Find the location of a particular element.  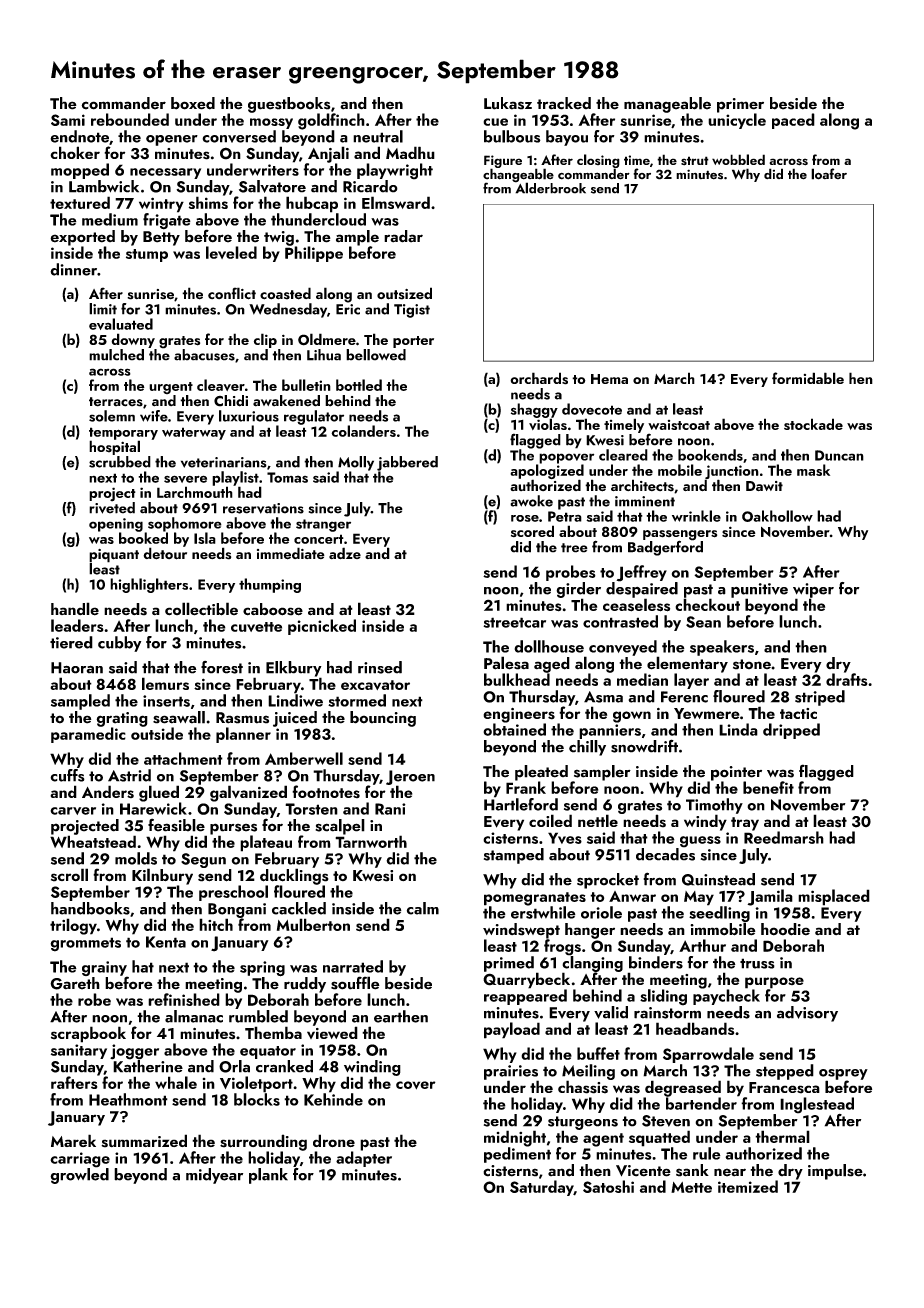

strut is located at coordinates (695, 161).
